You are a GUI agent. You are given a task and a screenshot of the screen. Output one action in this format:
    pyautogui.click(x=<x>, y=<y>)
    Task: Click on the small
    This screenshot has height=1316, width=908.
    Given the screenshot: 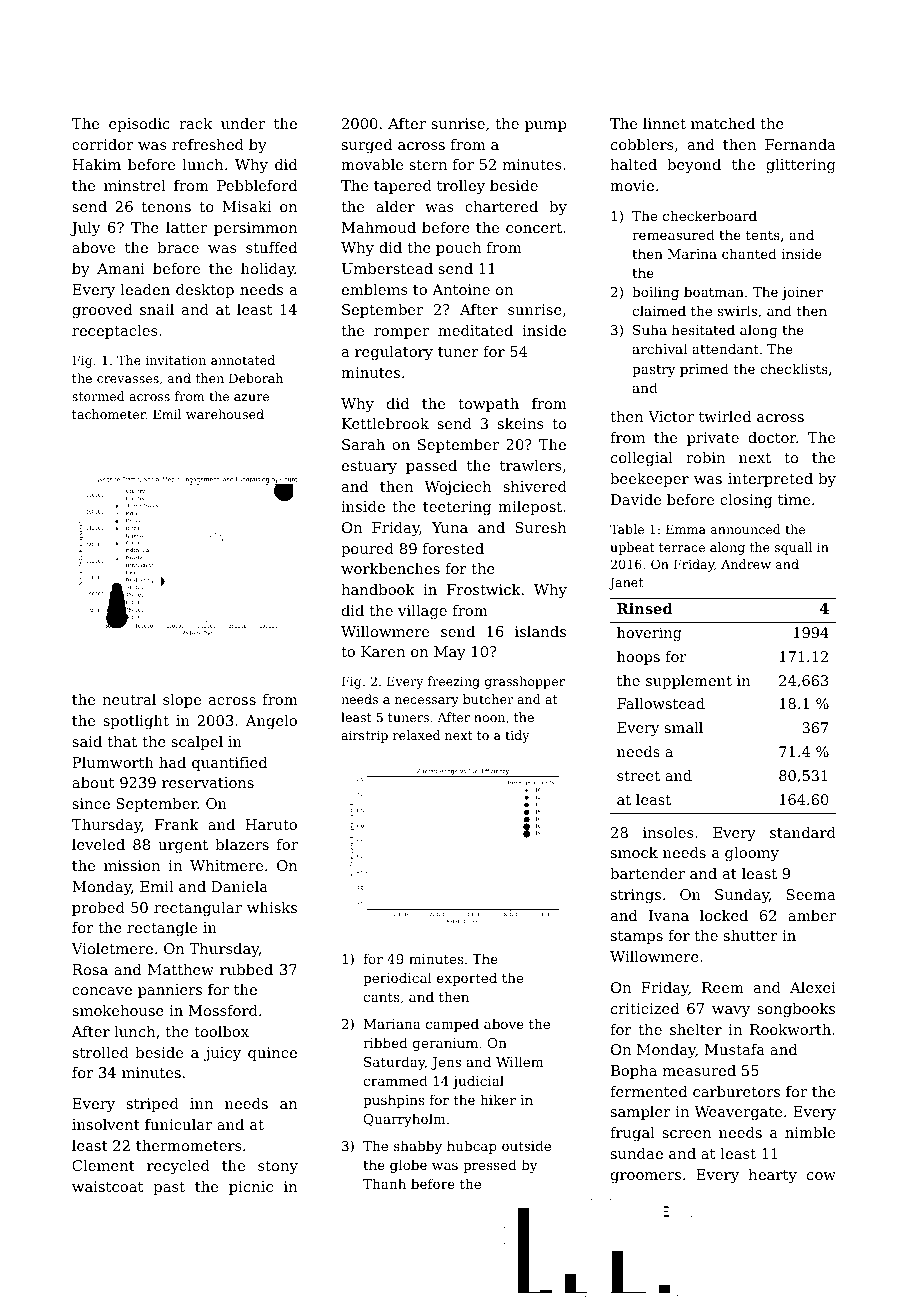 What is the action you would take?
    pyautogui.click(x=684, y=727)
